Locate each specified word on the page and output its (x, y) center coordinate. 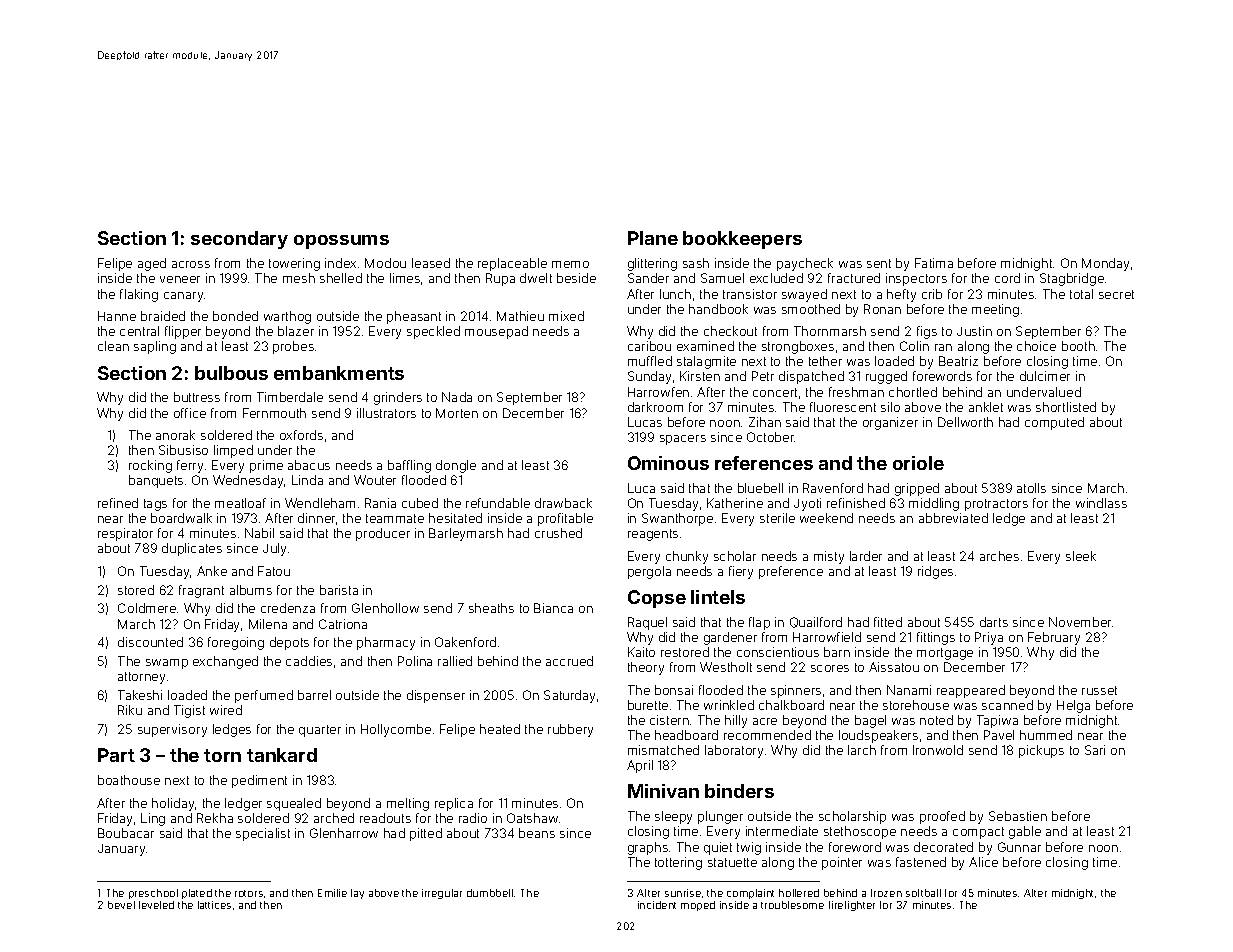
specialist (263, 834)
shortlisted (1066, 407)
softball (923, 893)
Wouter (375, 480)
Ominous (668, 463)
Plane (653, 238)
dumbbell (490, 893)
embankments (339, 373)
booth (1078, 346)
